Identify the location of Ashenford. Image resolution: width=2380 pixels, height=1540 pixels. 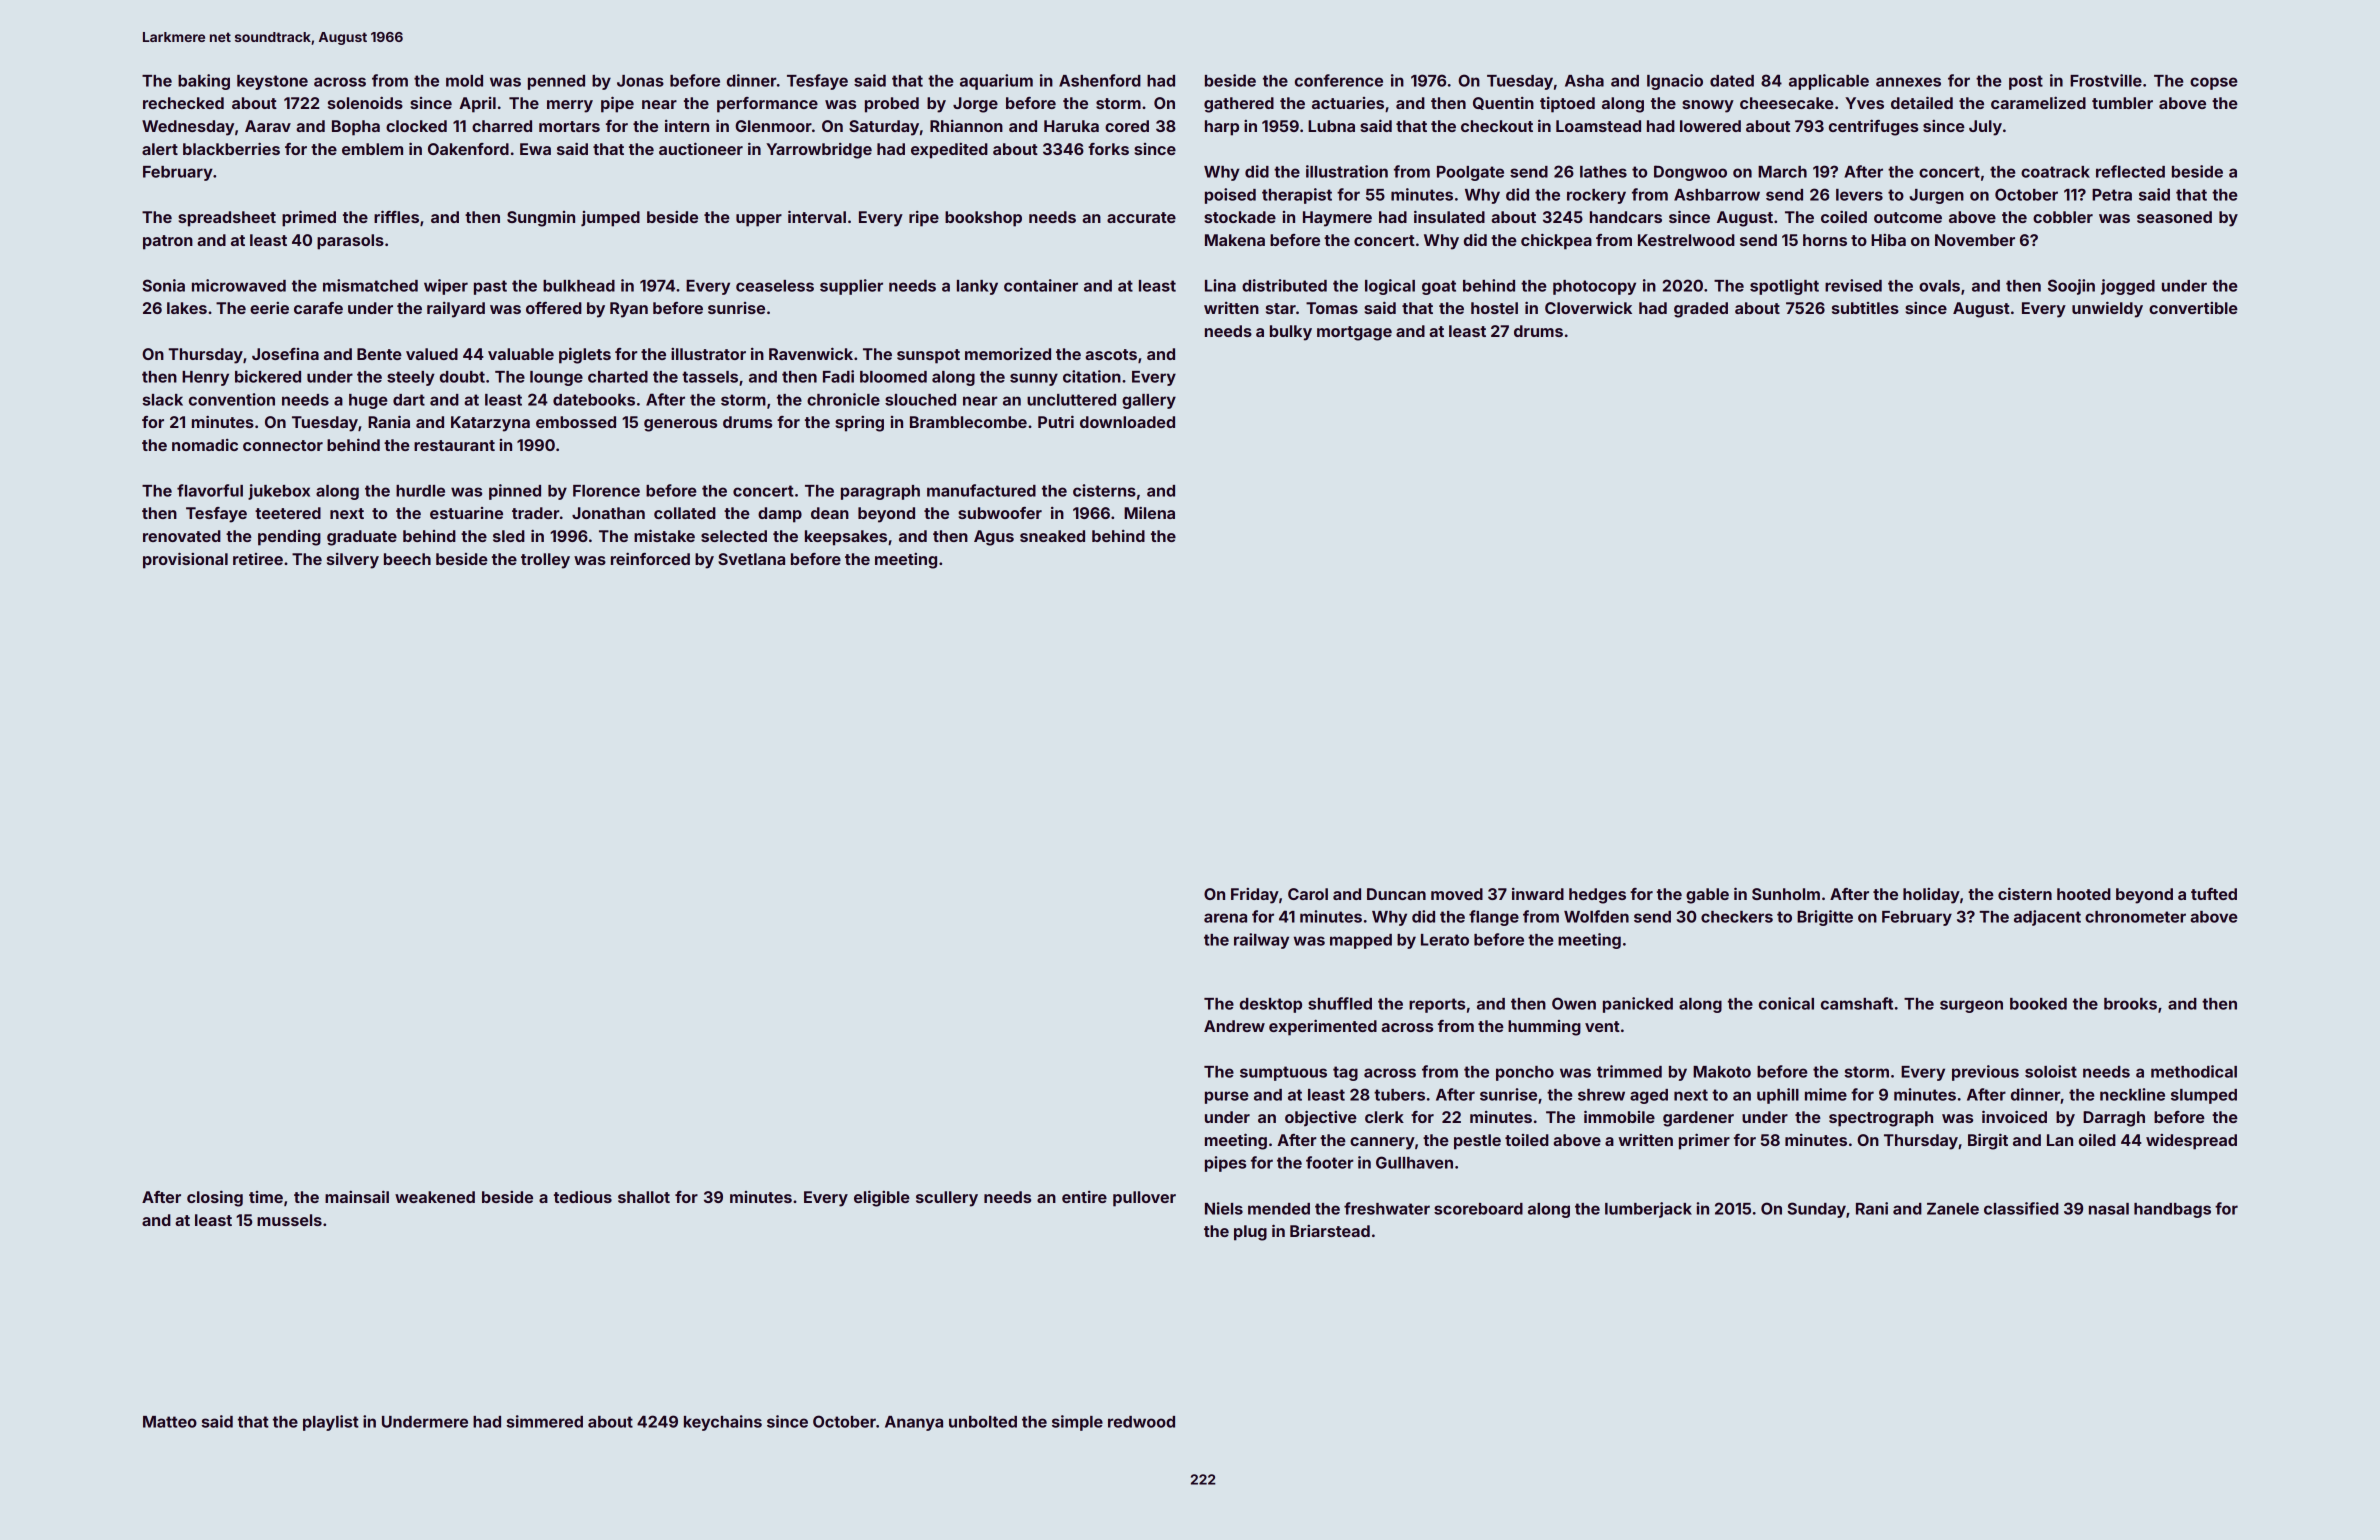
(1100, 80).
